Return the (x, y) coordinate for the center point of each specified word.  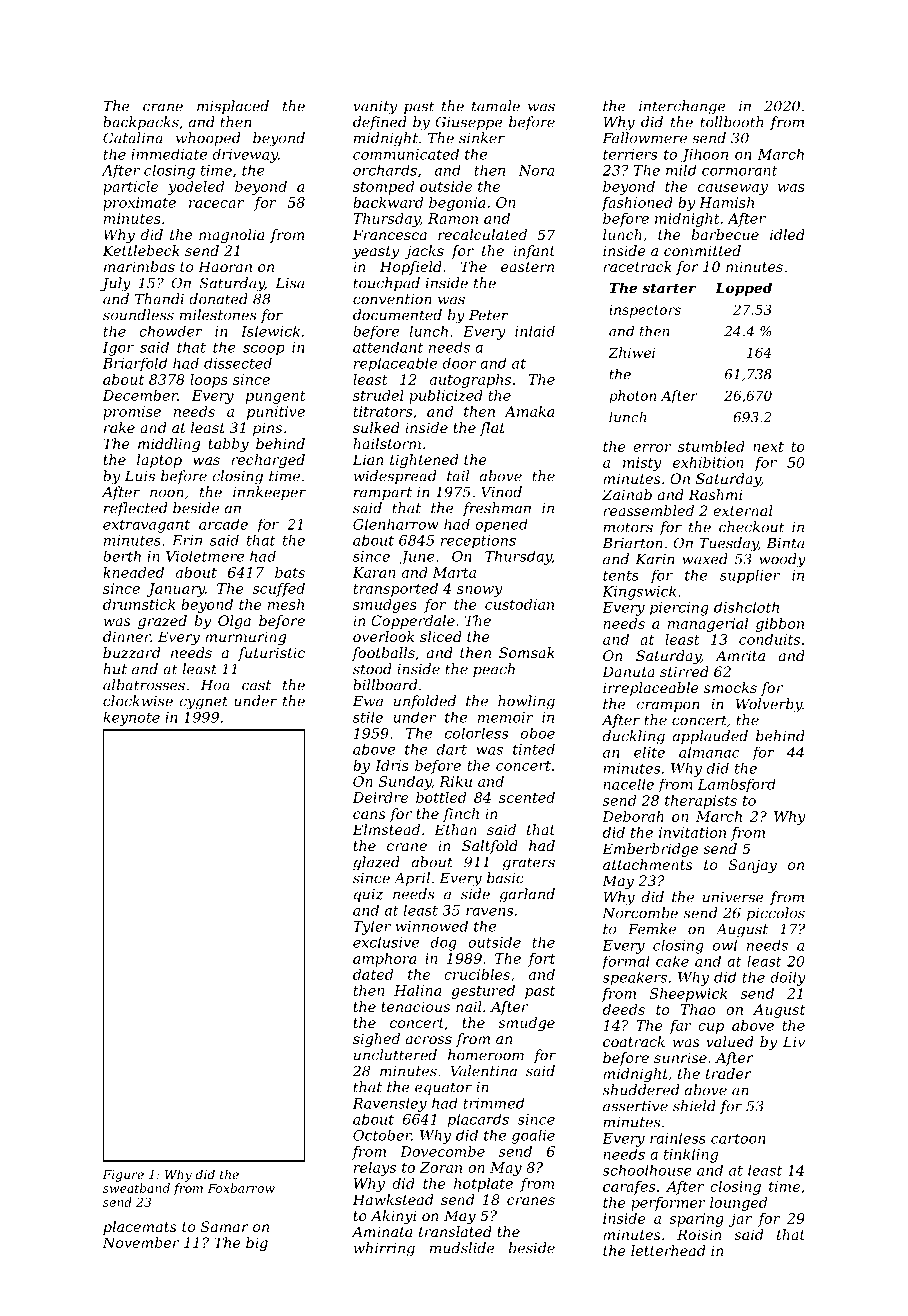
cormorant (740, 171)
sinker (482, 138)
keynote (131, 718)
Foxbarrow (241, 1188)
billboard (385, 685)
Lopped (743, 289)
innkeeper (269, 493)
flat (492, 429)
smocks (730, 687)
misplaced (233, 107)
